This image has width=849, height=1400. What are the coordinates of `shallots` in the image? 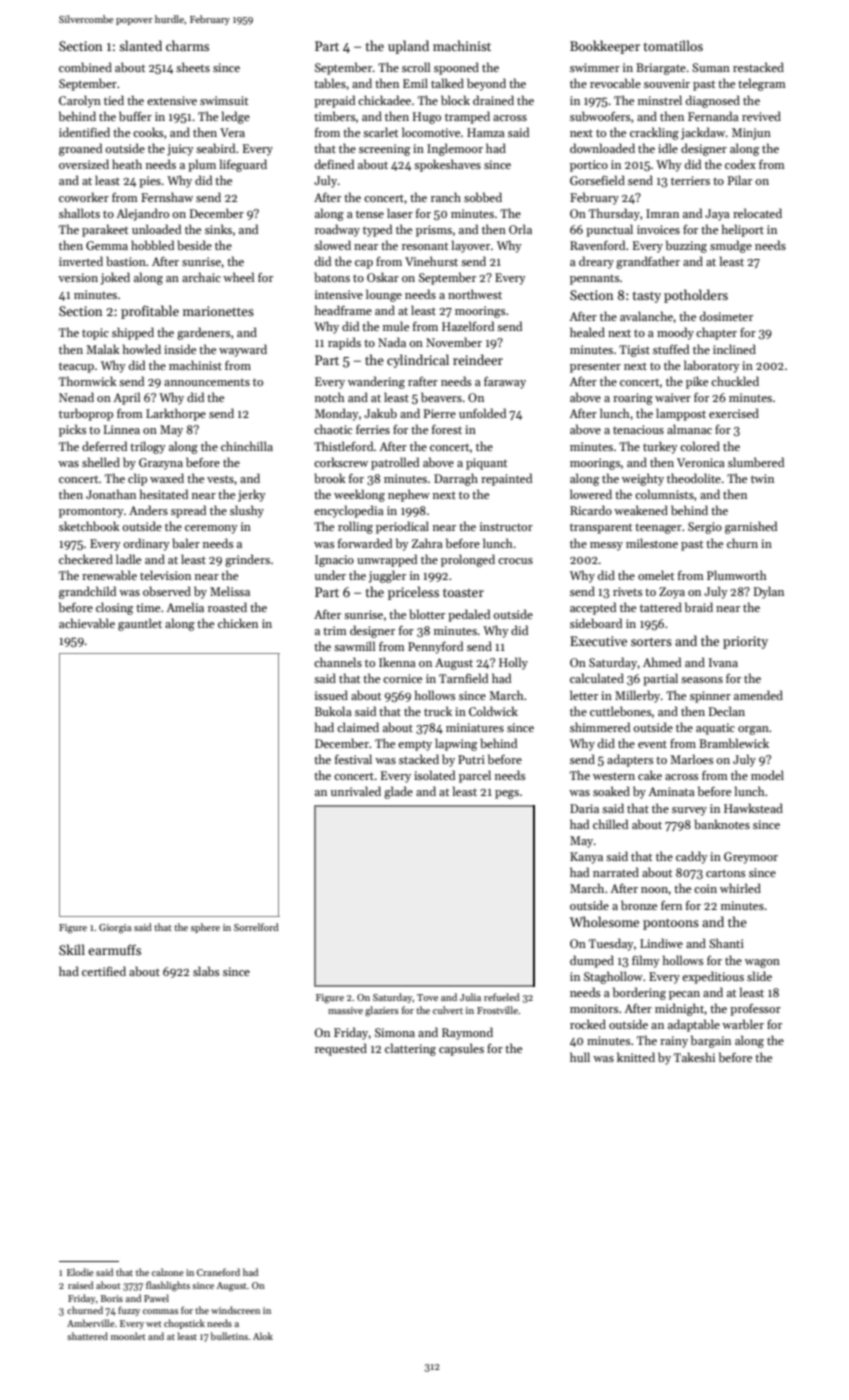 It's located at (79, 213).
